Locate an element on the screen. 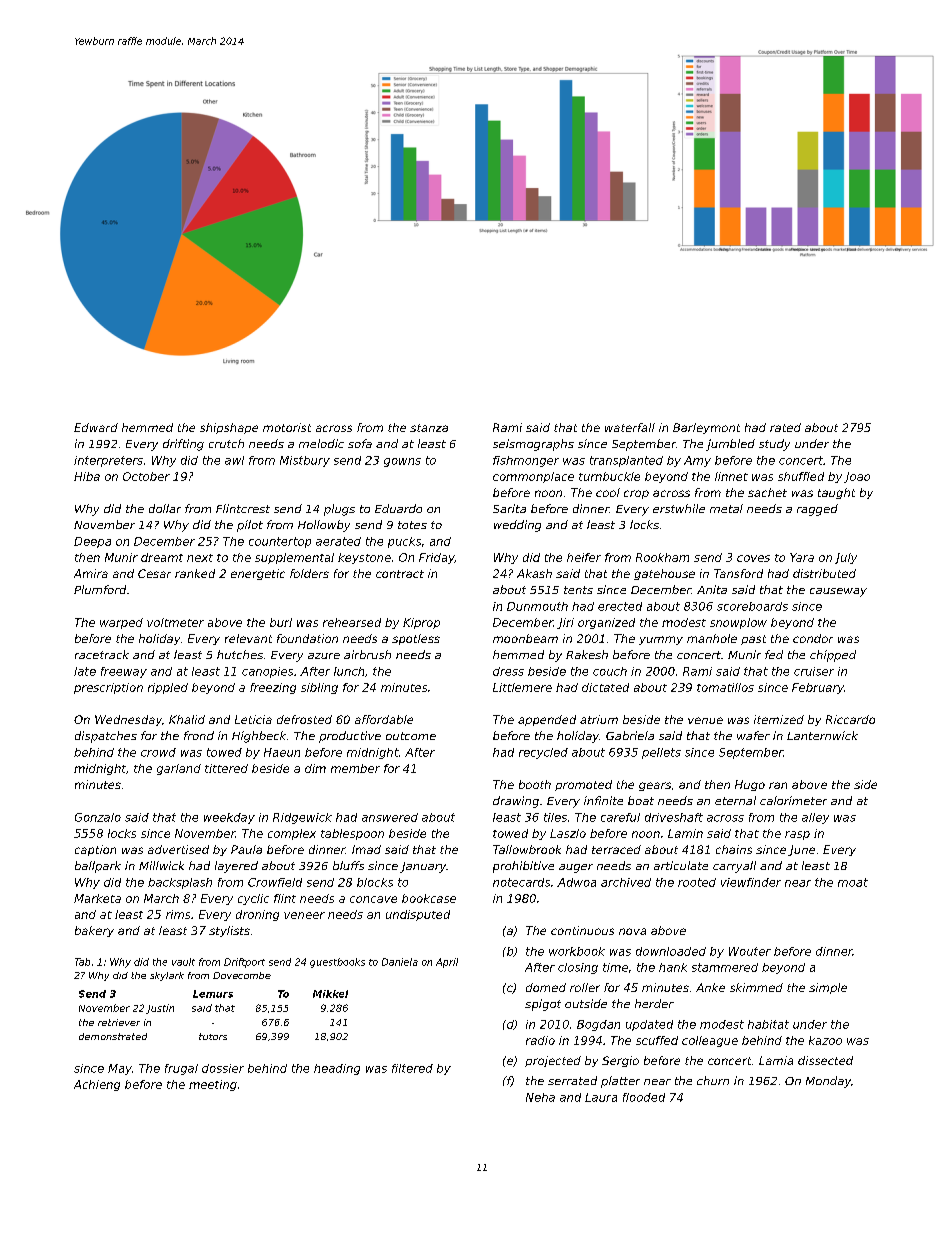 The height and width of the screenshot is (1233, 952). stanza is located at coordinates (429, 428).
